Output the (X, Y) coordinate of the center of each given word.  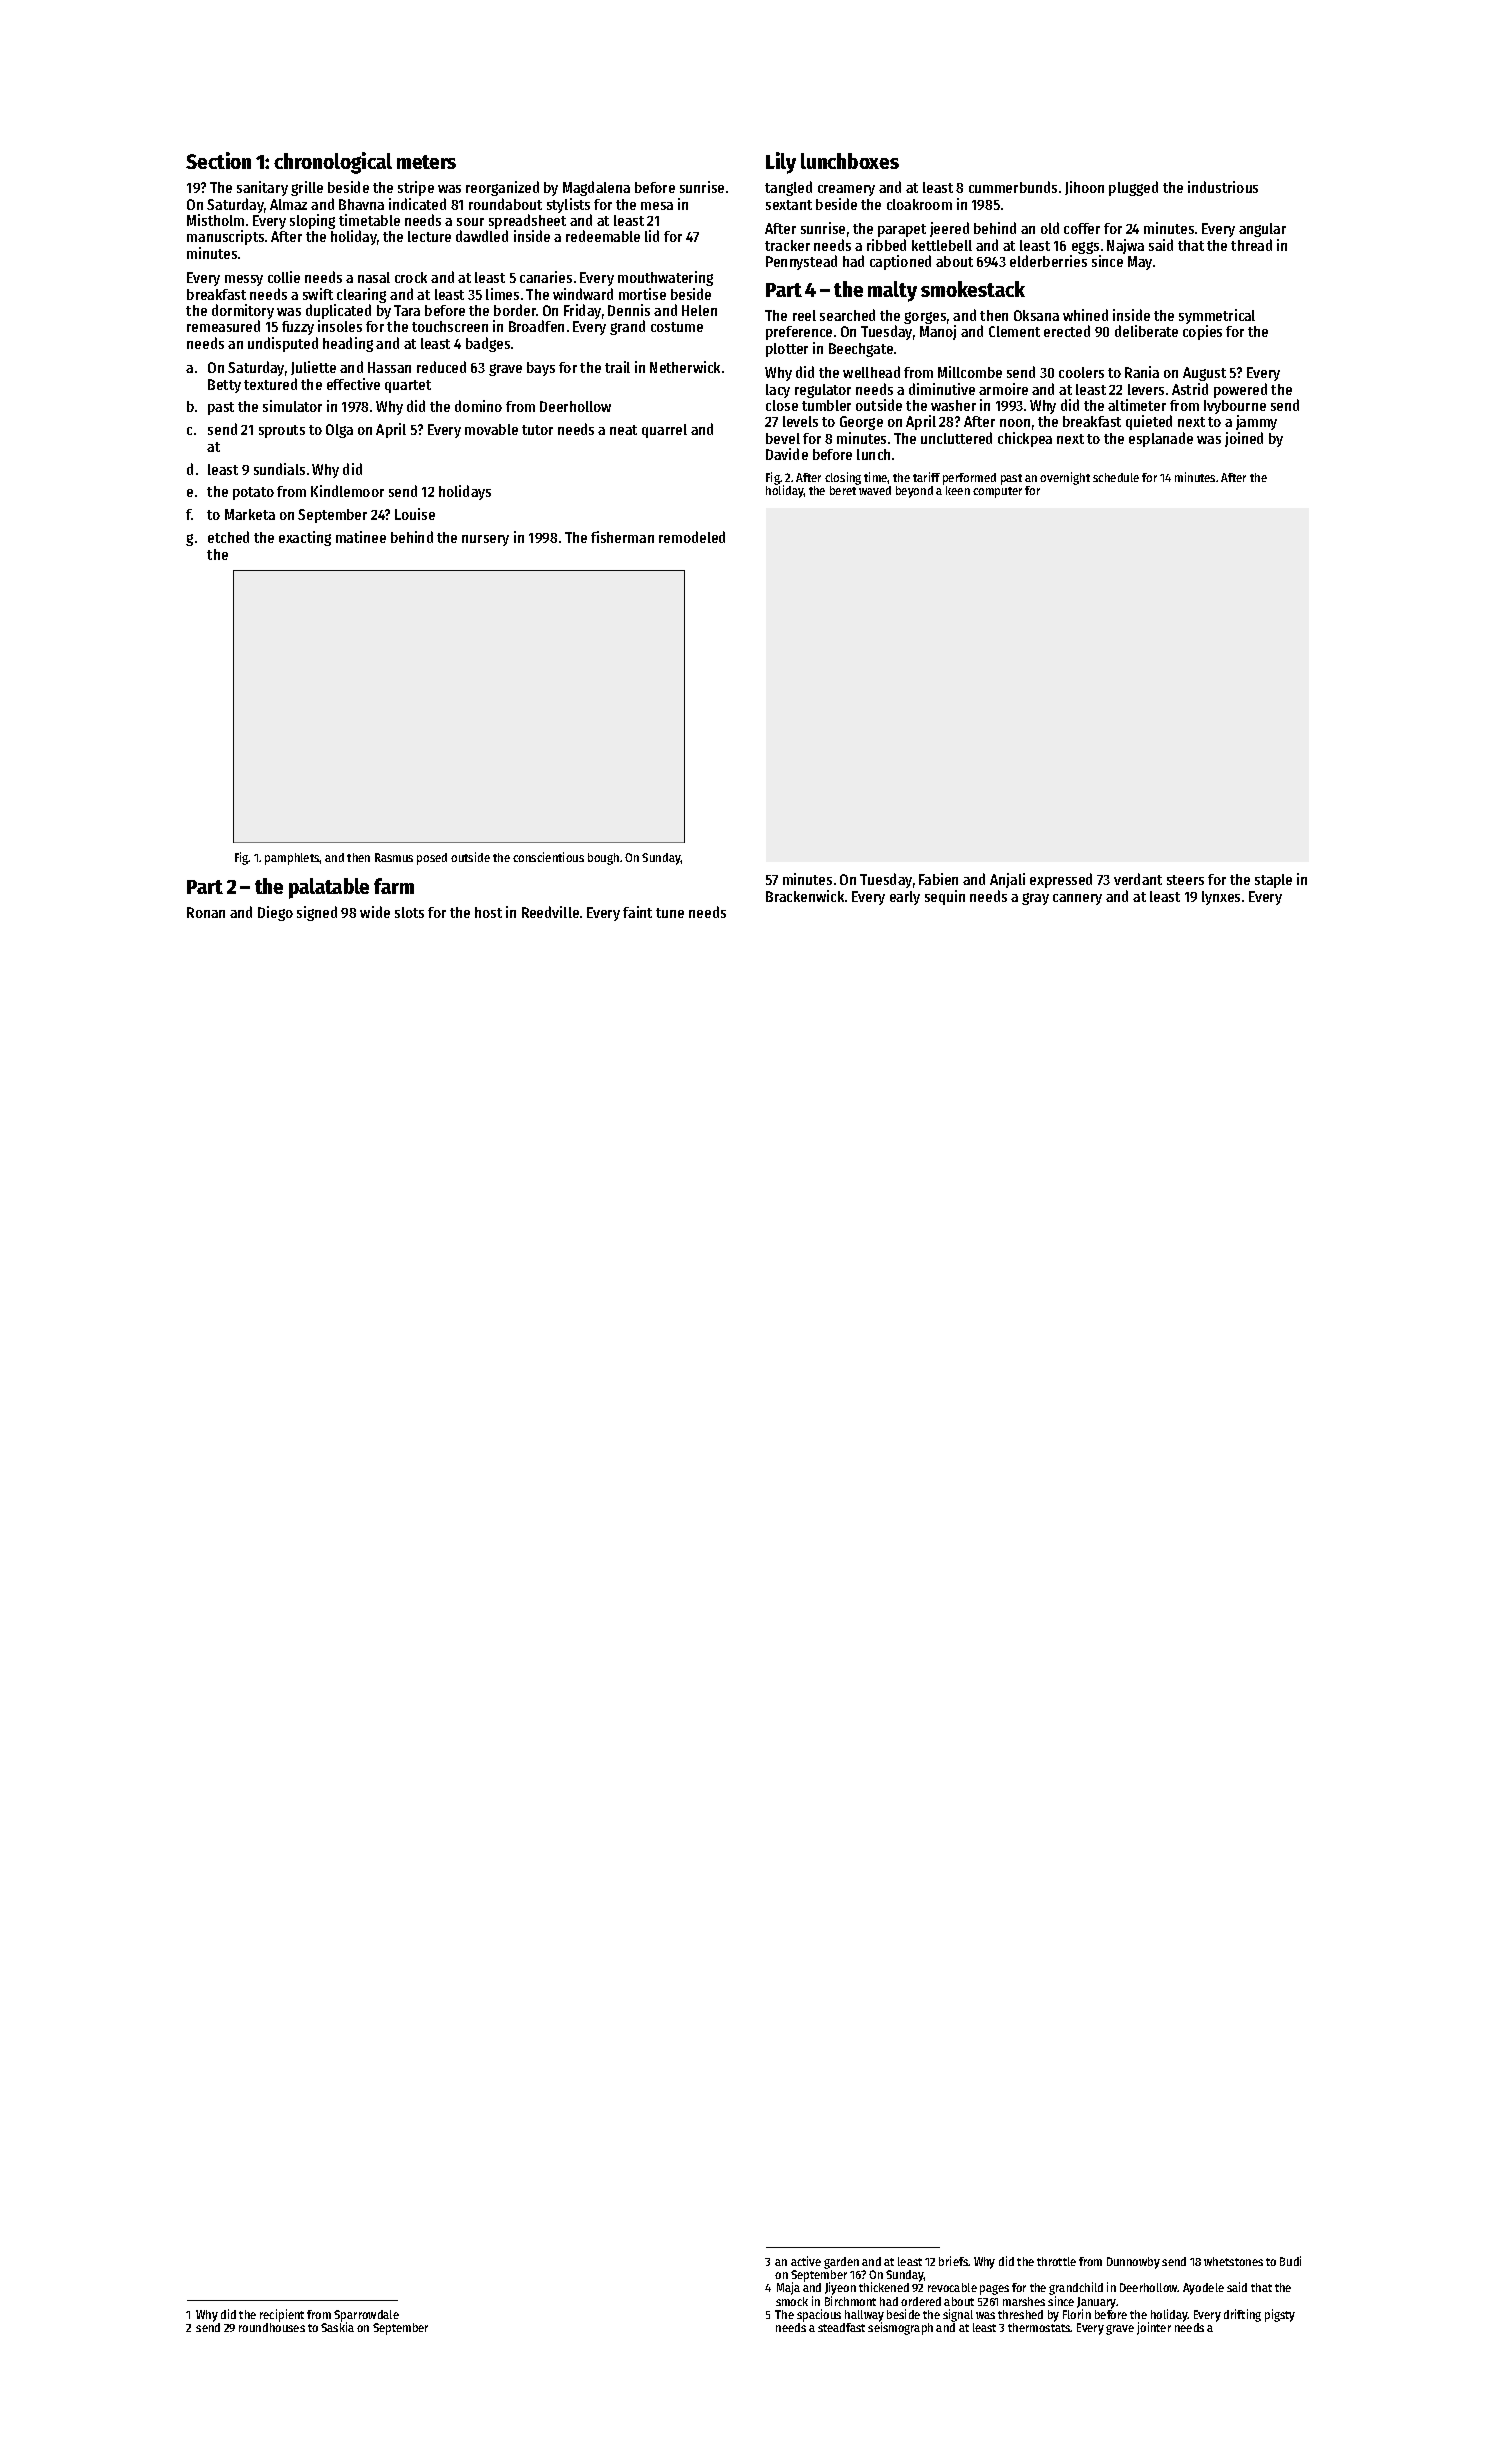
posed (432, 859)
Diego (275, 913)
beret (843, 490)
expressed (1061, 880)
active (806, 2261)
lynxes (1221, 898)
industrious (1223, 187)
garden (841, 2263)
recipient (282, 2315)
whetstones (1233, 2261)
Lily (781, 163)
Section (218, 160)
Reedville (550, 912)
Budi (1290, 2261)
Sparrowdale (366, 2316)
